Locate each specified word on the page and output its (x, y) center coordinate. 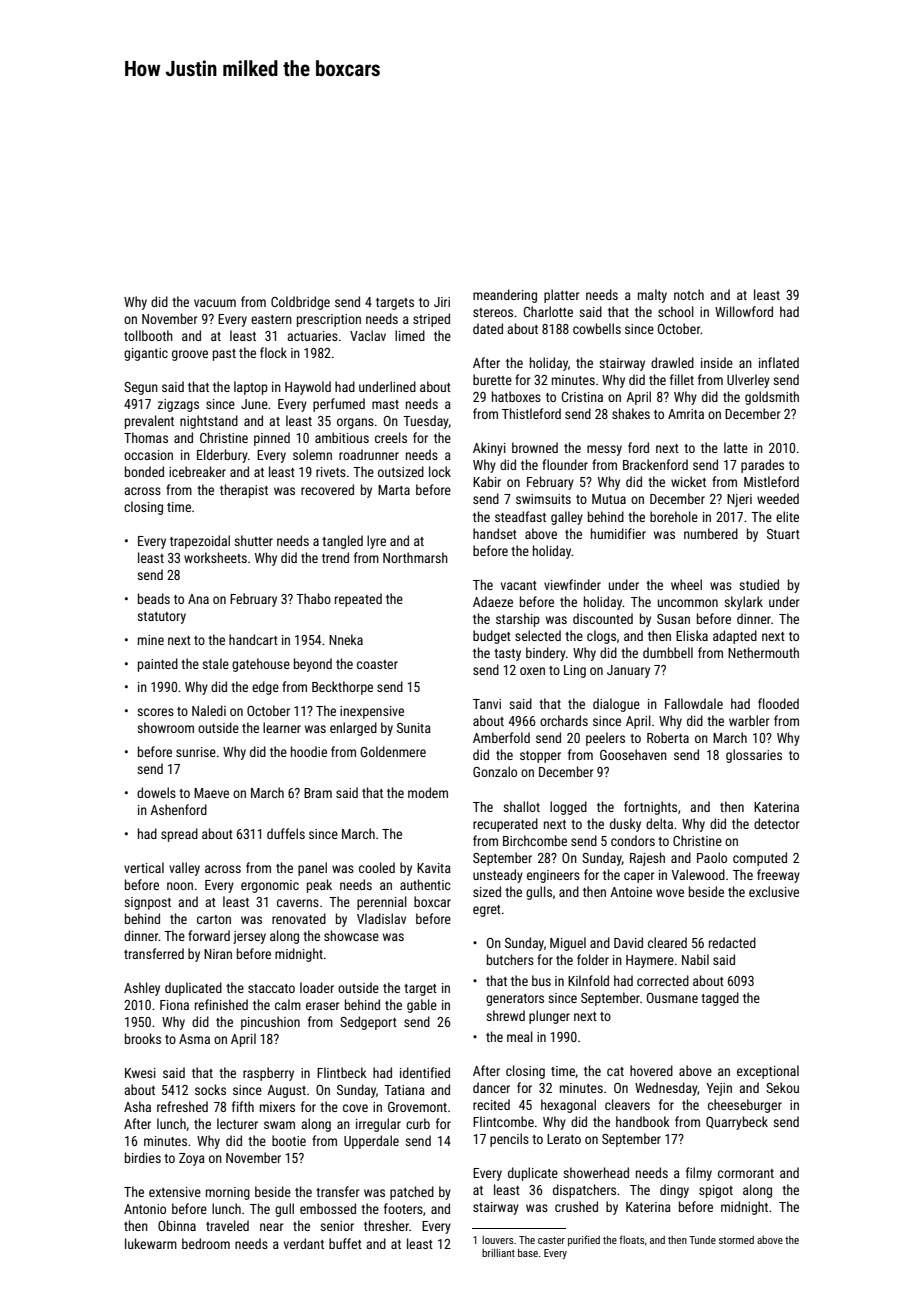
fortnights (650, 808)
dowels (156, 792)
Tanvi (487, 704)
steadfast (520, 516)
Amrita (686, 414)
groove (190, 355)
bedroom (206, 1243)
